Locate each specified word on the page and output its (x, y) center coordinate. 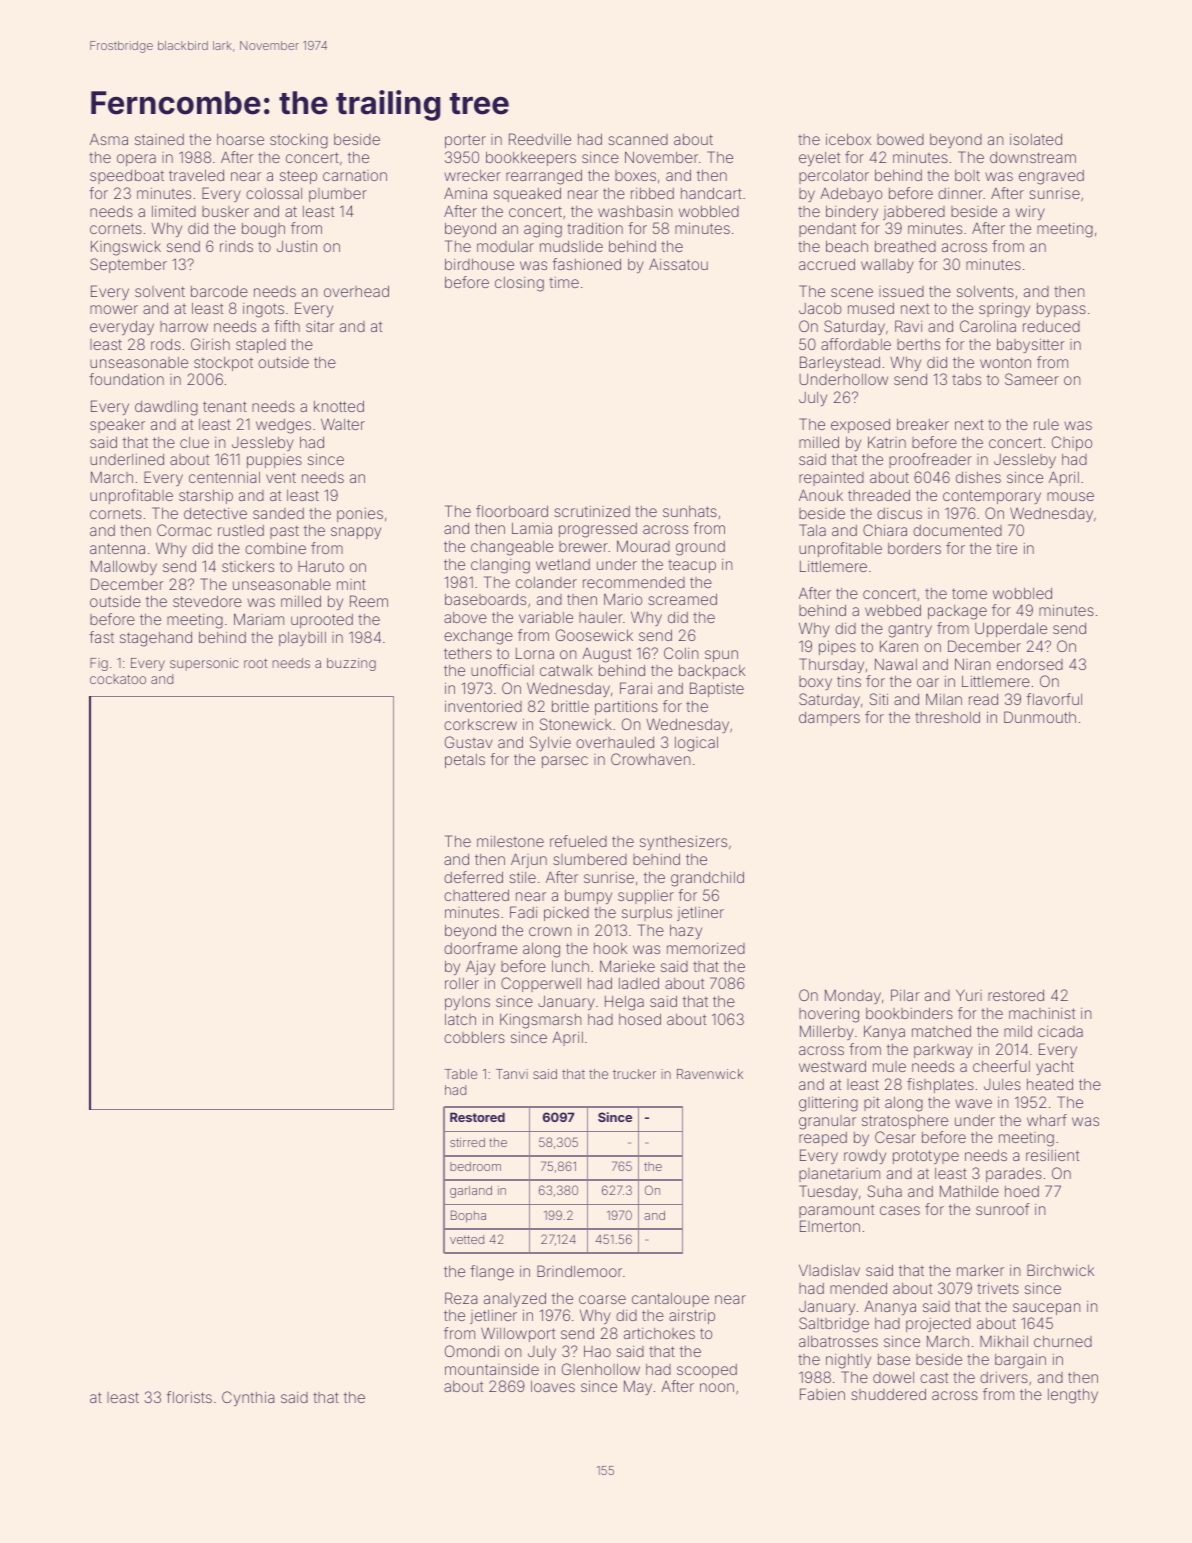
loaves (553, 1386)
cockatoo (118, 679)
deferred (473, 877)
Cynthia (248, 1398)
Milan (944, 699)
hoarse (240, 139)
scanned (638, 139)
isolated (1036, 139)
